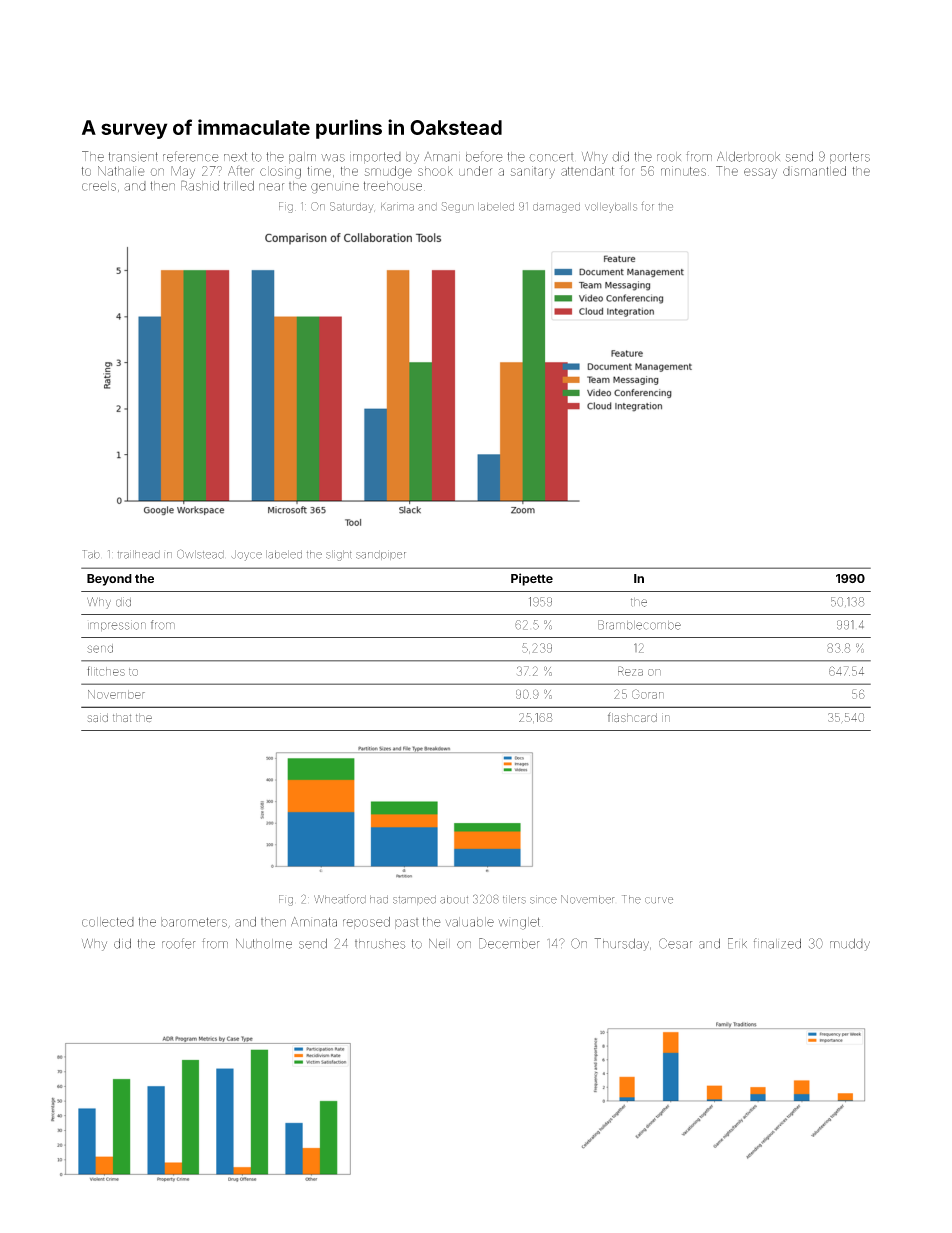  I want to click on flashcard, so click(632, 717).
